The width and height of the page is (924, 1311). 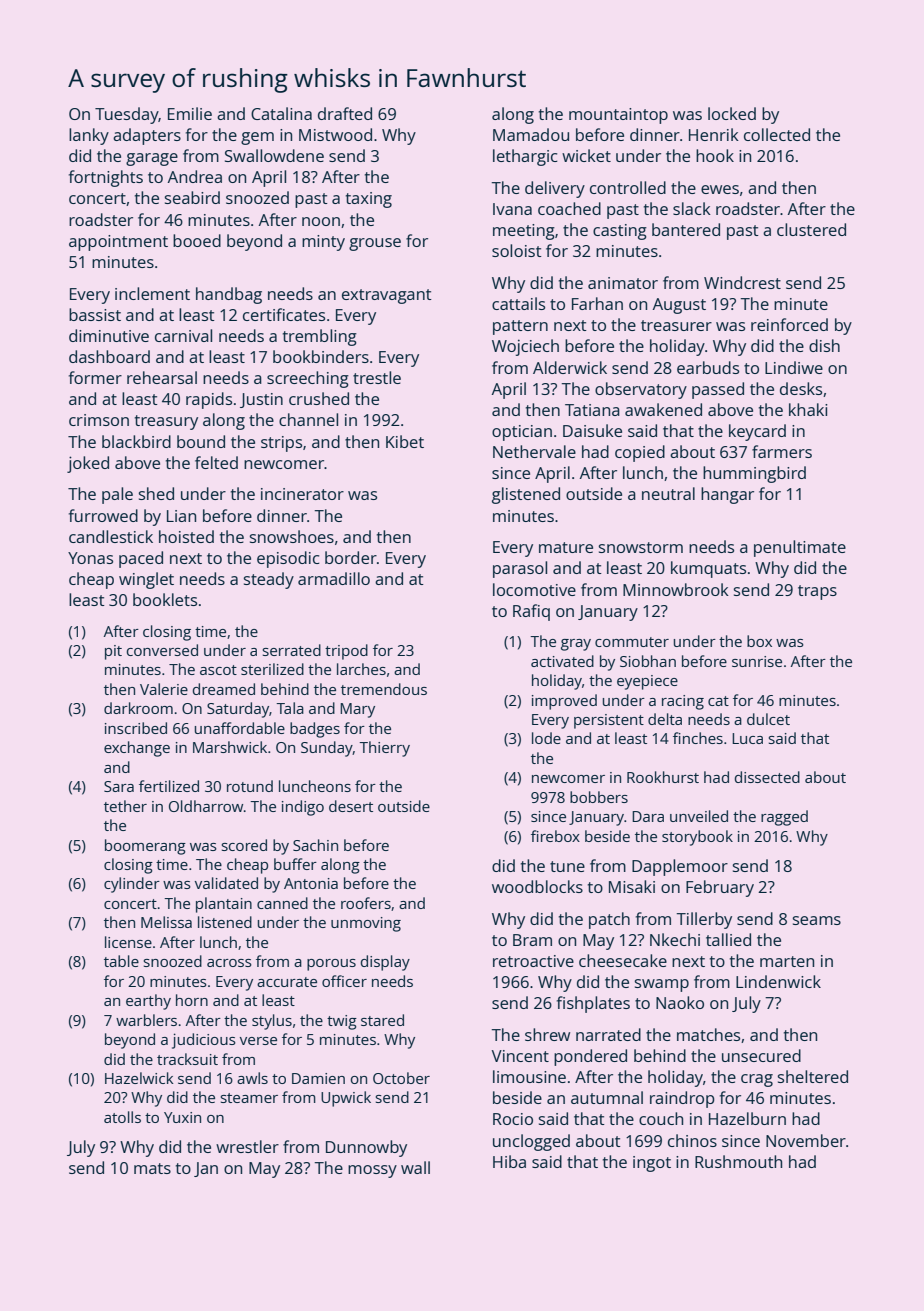 What do you see at coordinates (318, 1078) in the page?
I see `Damien` at bounding box center [318, 1078].
